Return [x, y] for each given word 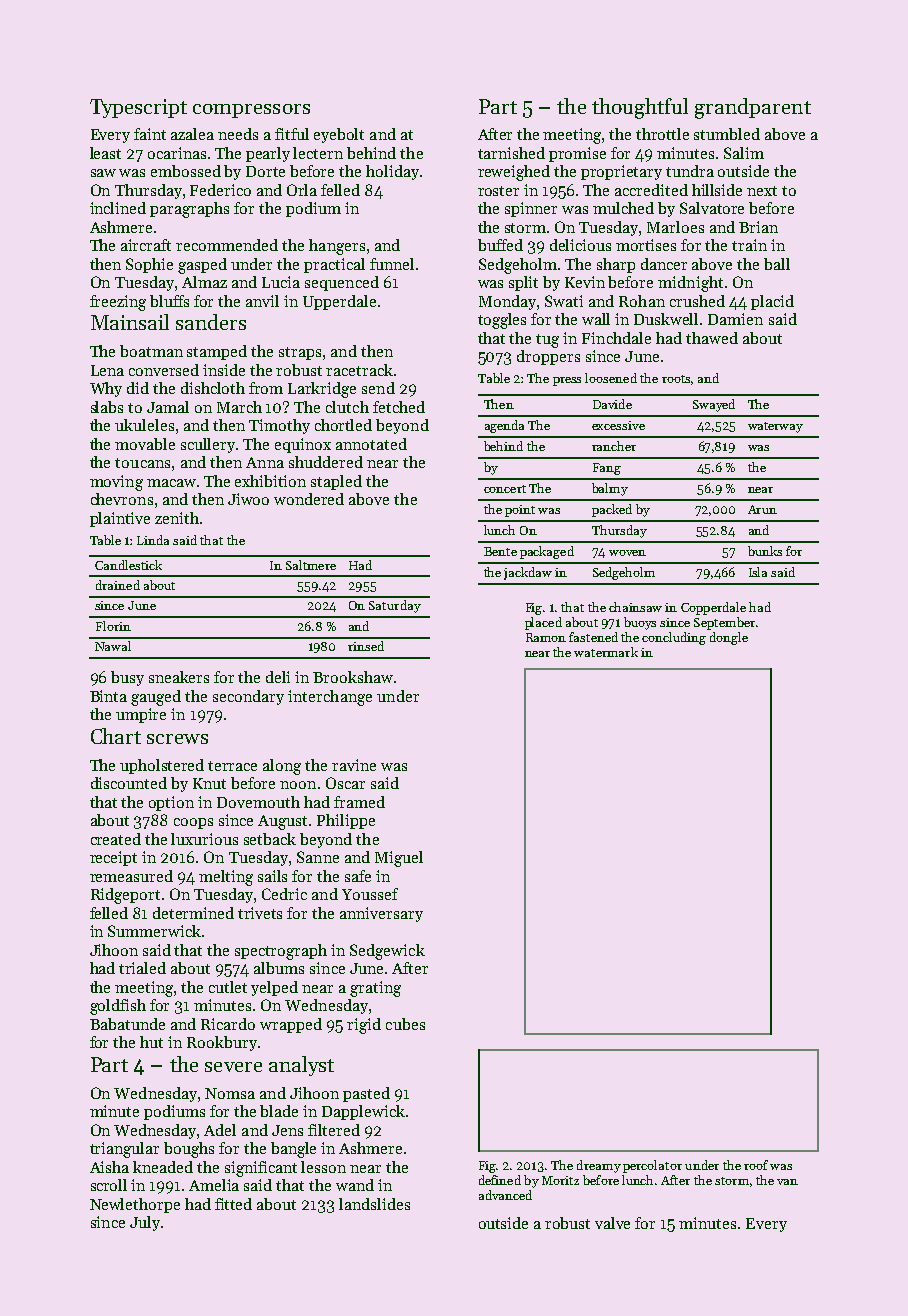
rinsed [366, 646]
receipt [113, 858]
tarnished [511, 153]
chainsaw [635, 607]
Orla [302, 190]
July [145, 1223]
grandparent [753, 108]
